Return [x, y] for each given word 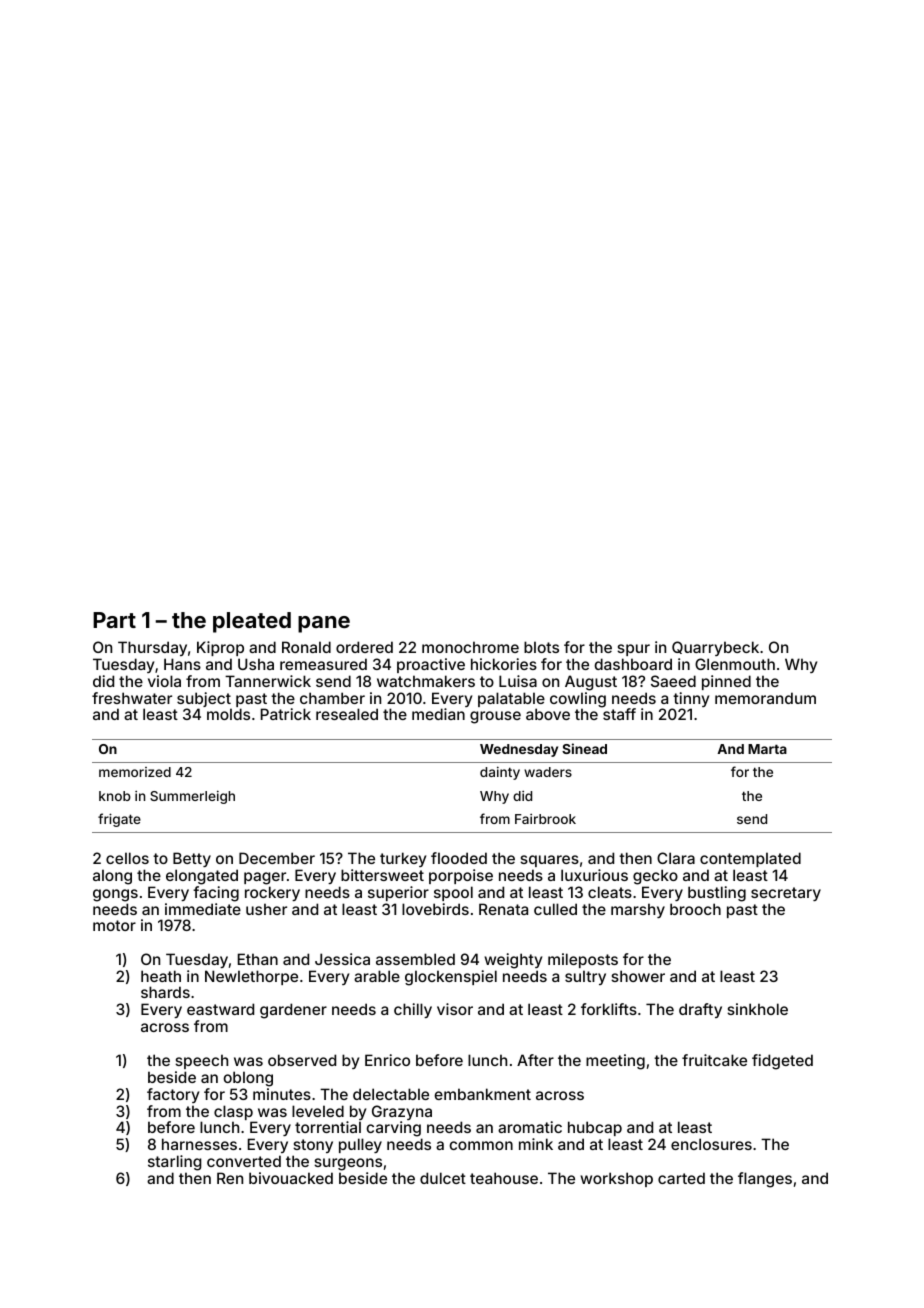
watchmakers [426, 681]
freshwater [132, 698]
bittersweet [382, 875]
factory [173, 1095]
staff [619, 714]
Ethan [258, 959]
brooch [695, 909]
